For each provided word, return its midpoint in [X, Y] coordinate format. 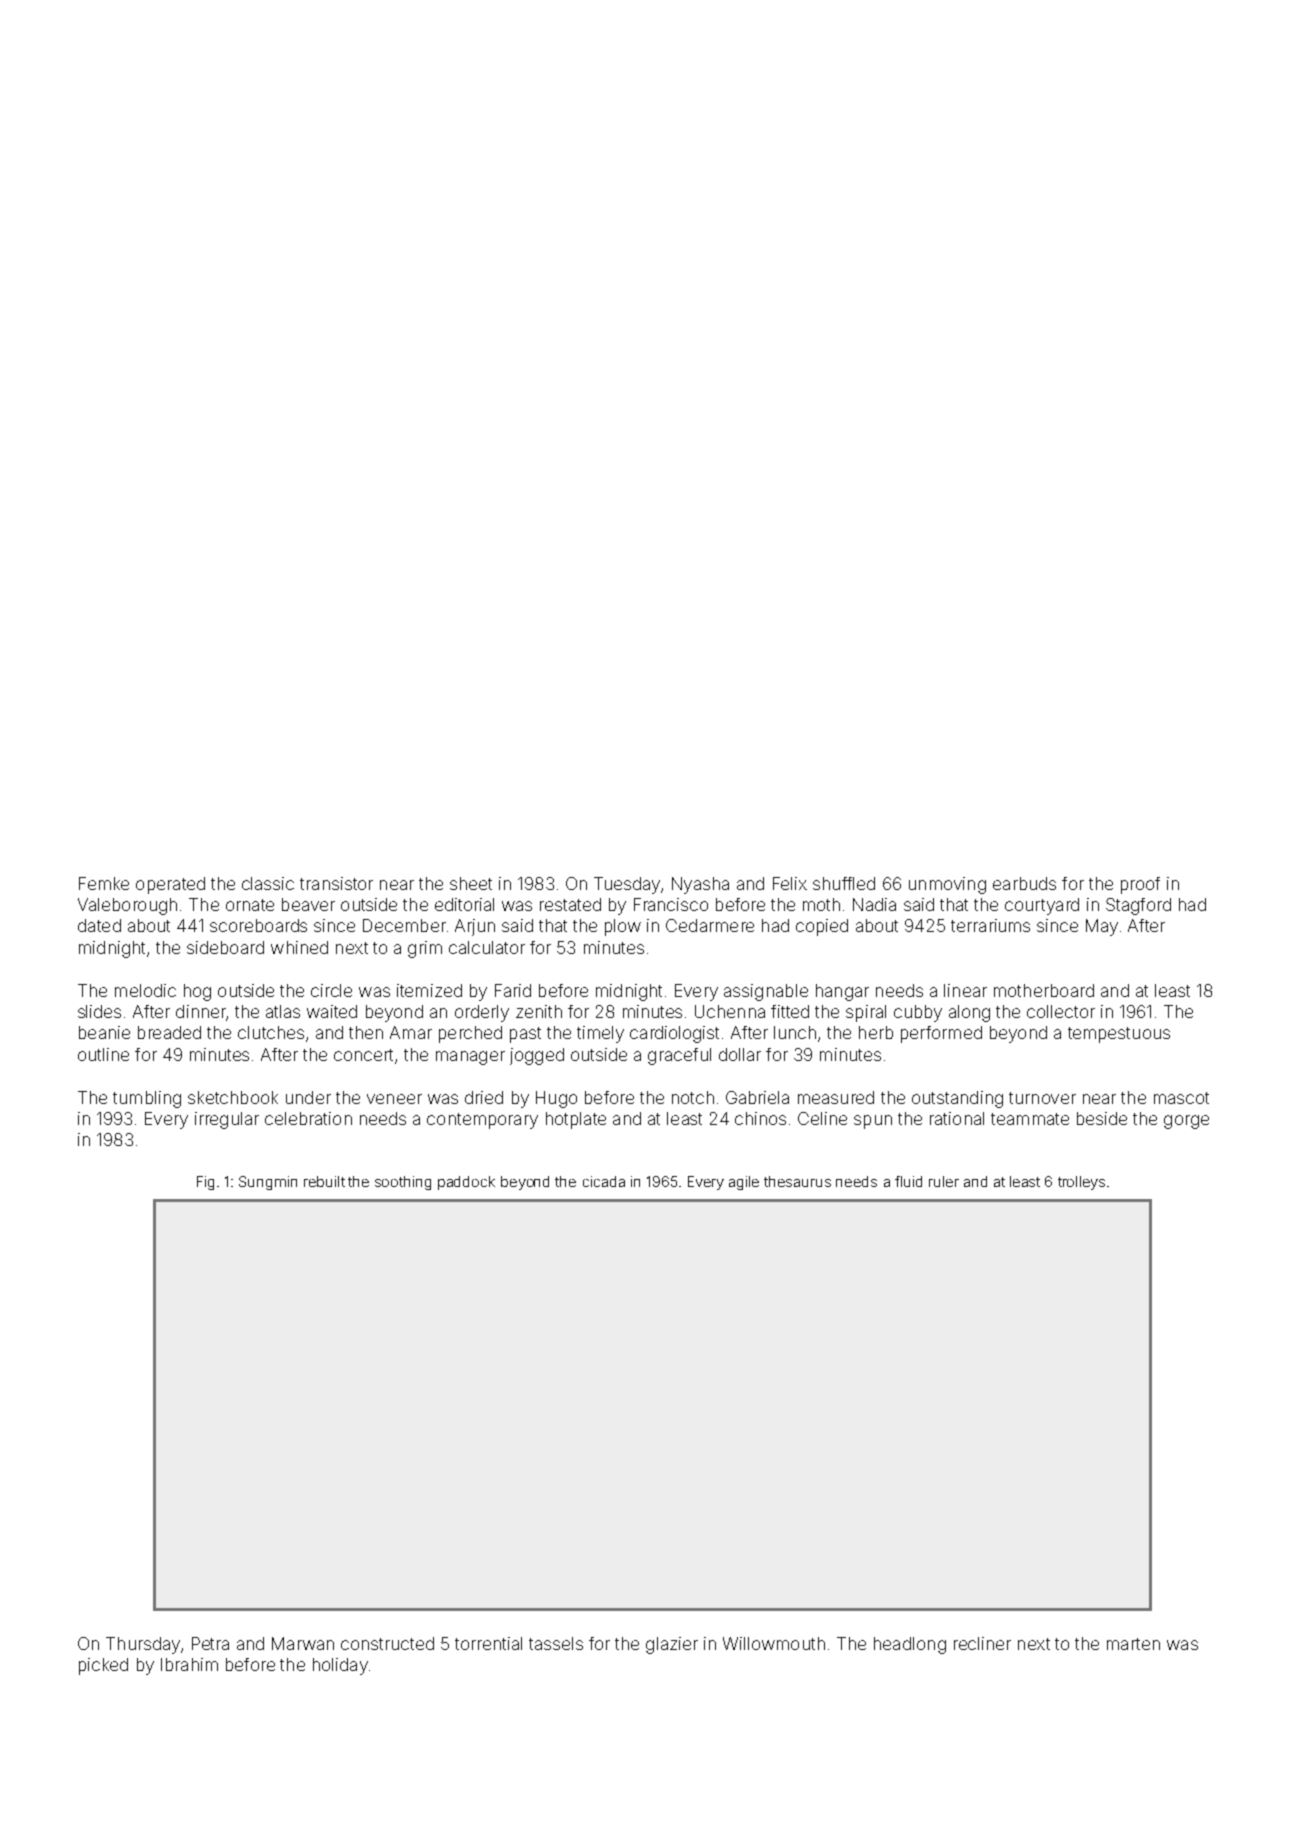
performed [941, 1034]
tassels [556, 1643]
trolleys [1081, 1183]
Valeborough [127, 906]
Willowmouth [774, 1643]
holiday [340, 1666]
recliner [982, 1643]
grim [425, 949]
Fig [205, 1183]
